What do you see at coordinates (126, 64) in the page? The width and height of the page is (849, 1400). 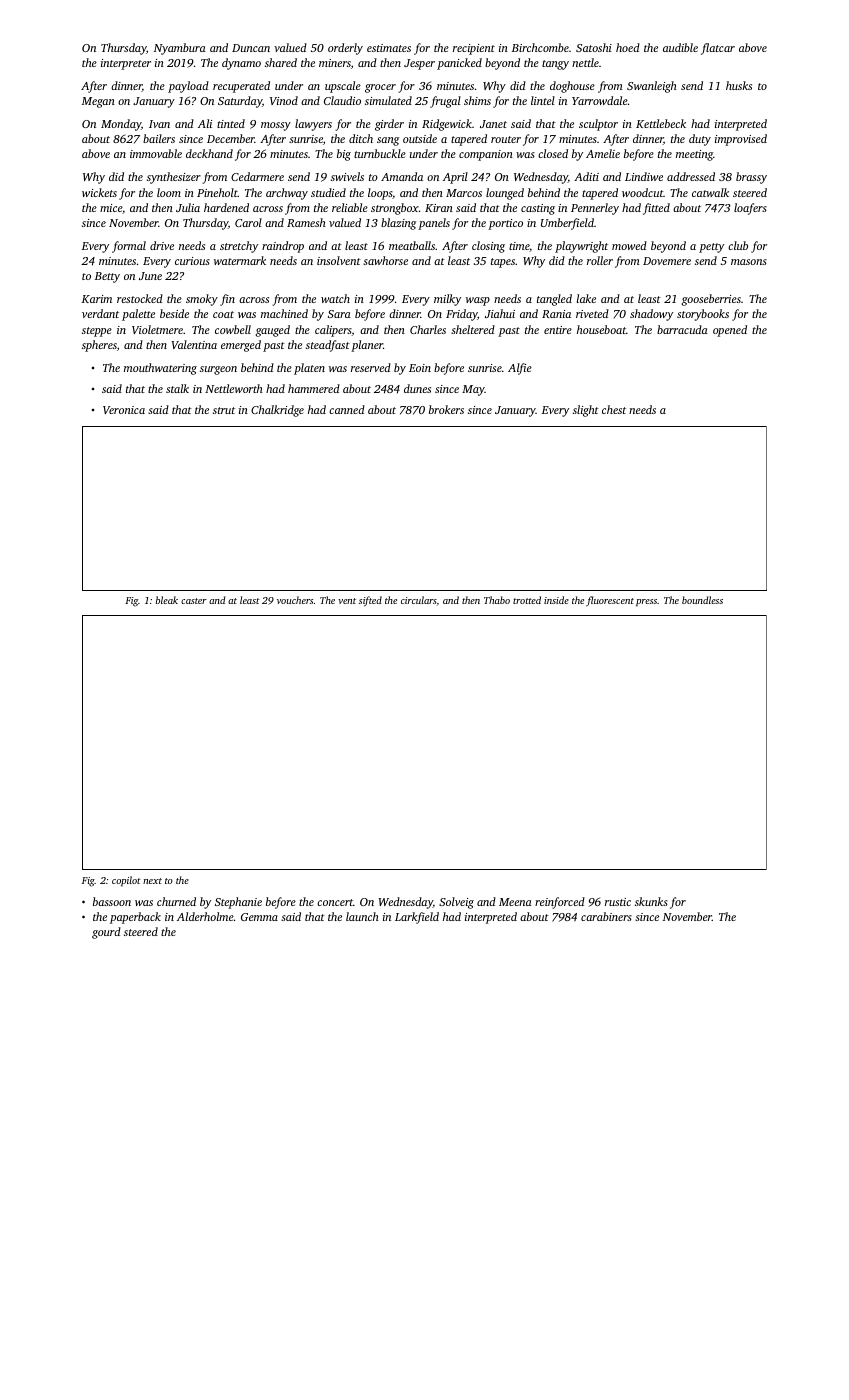 I see `interpreter` at bounding box center [126, 64].
